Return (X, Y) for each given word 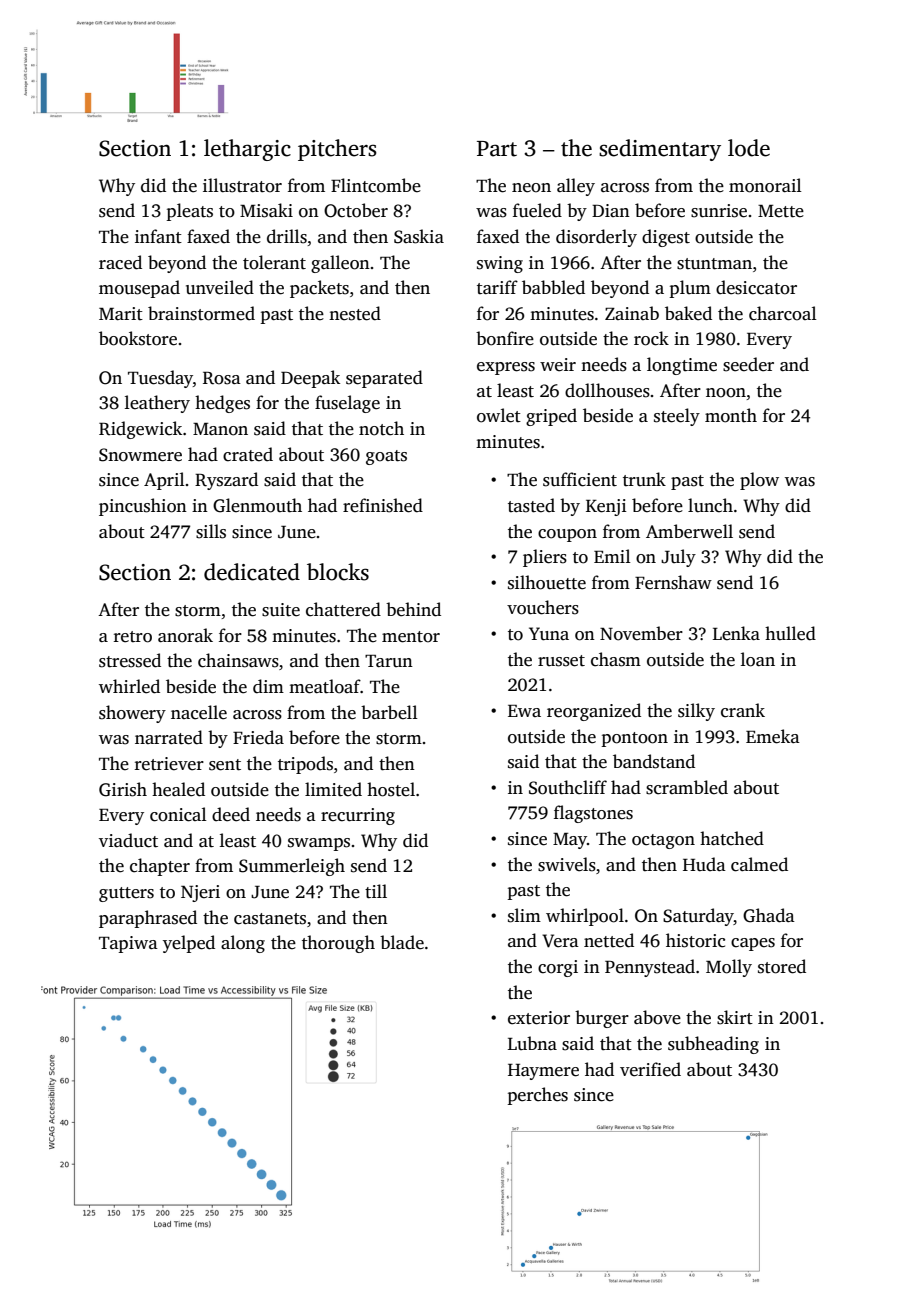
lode (749, 148)
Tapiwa (128, 944)
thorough (338, 944)
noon (726, 393)
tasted (531, 505)
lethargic (247, 150)
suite (281, 610)
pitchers (337, 150)
